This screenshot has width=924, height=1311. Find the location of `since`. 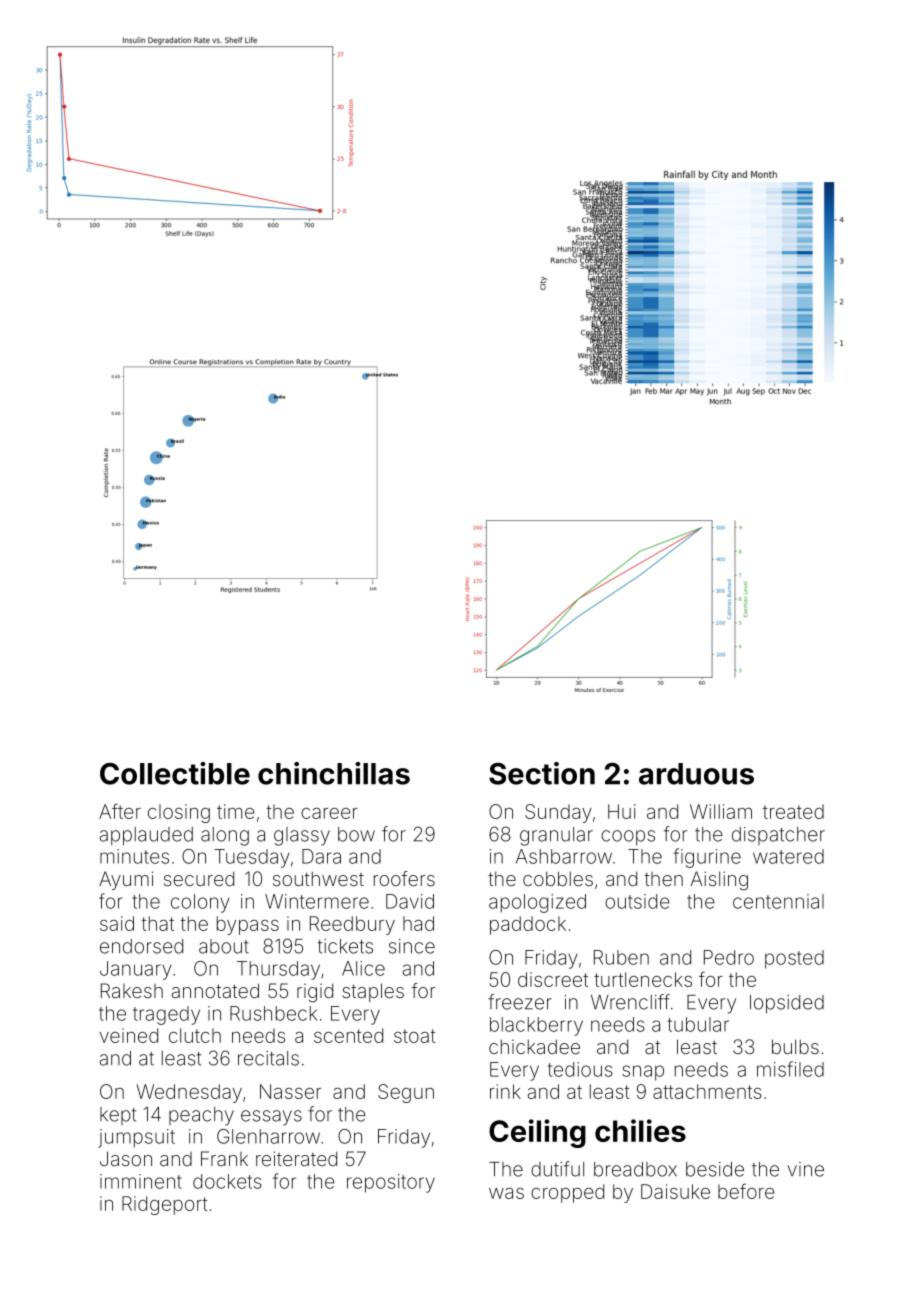

since is located at coordinates (412, 946).
